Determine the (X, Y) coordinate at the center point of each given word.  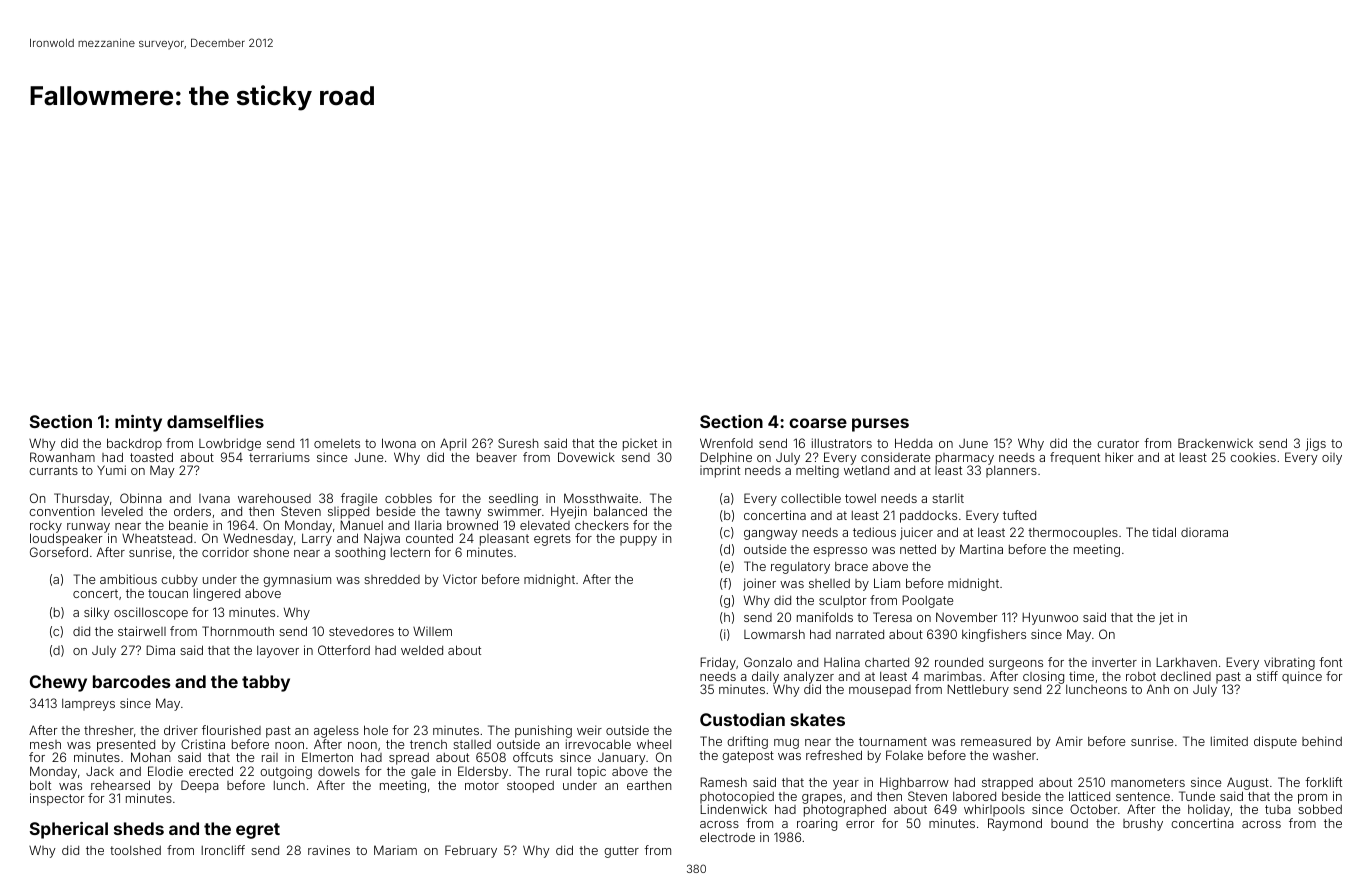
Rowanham (62, 457)
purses (880, 425)
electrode (727, 837)
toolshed (135, 850)
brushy (1143, 824)
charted (887, 662)
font (1330, 662)
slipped (348, 513)
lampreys (88, 705)
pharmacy (965, 459)
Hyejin (569, 512)
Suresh (518, 443)
